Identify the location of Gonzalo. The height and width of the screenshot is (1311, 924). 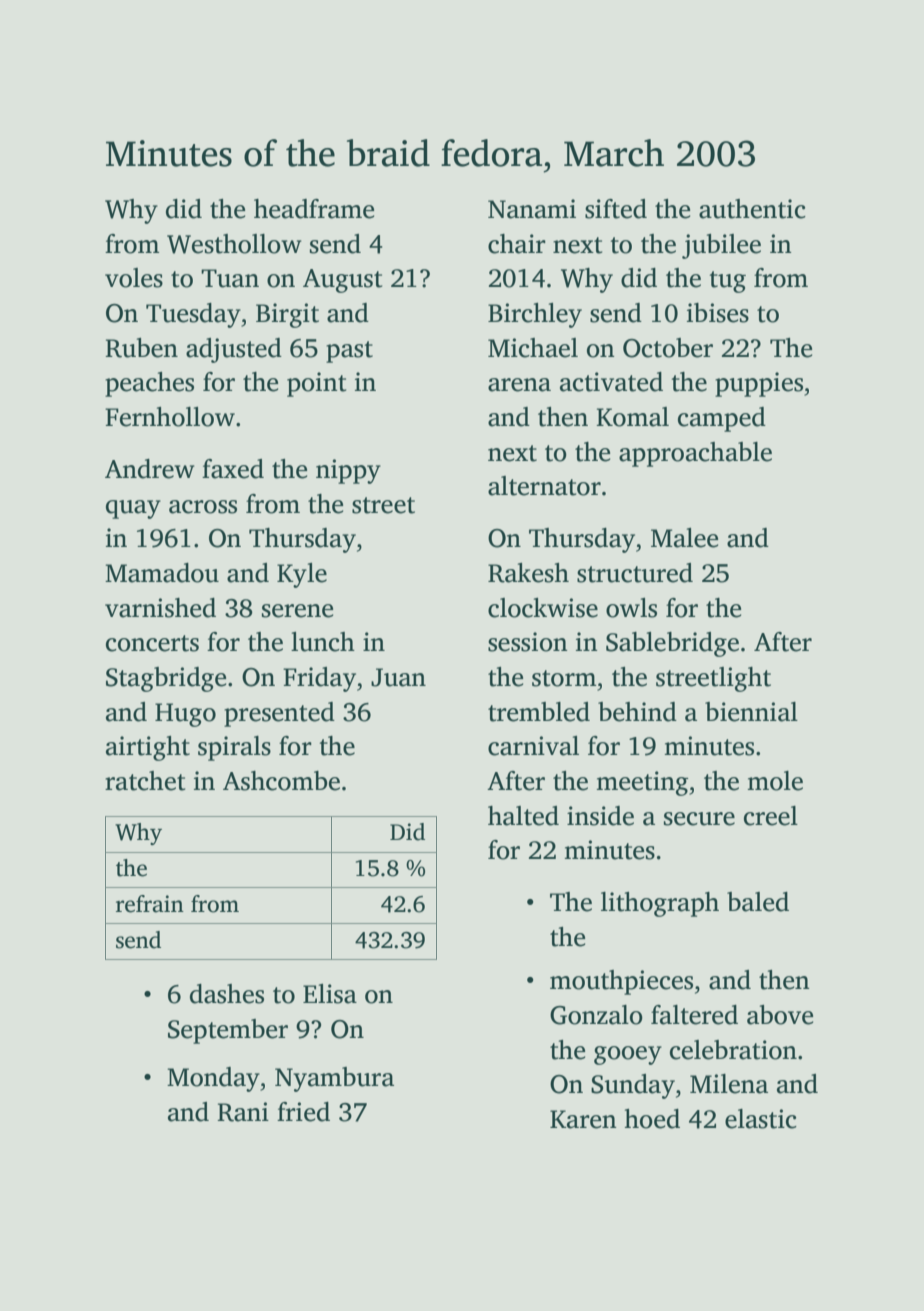
(596, 1015).
